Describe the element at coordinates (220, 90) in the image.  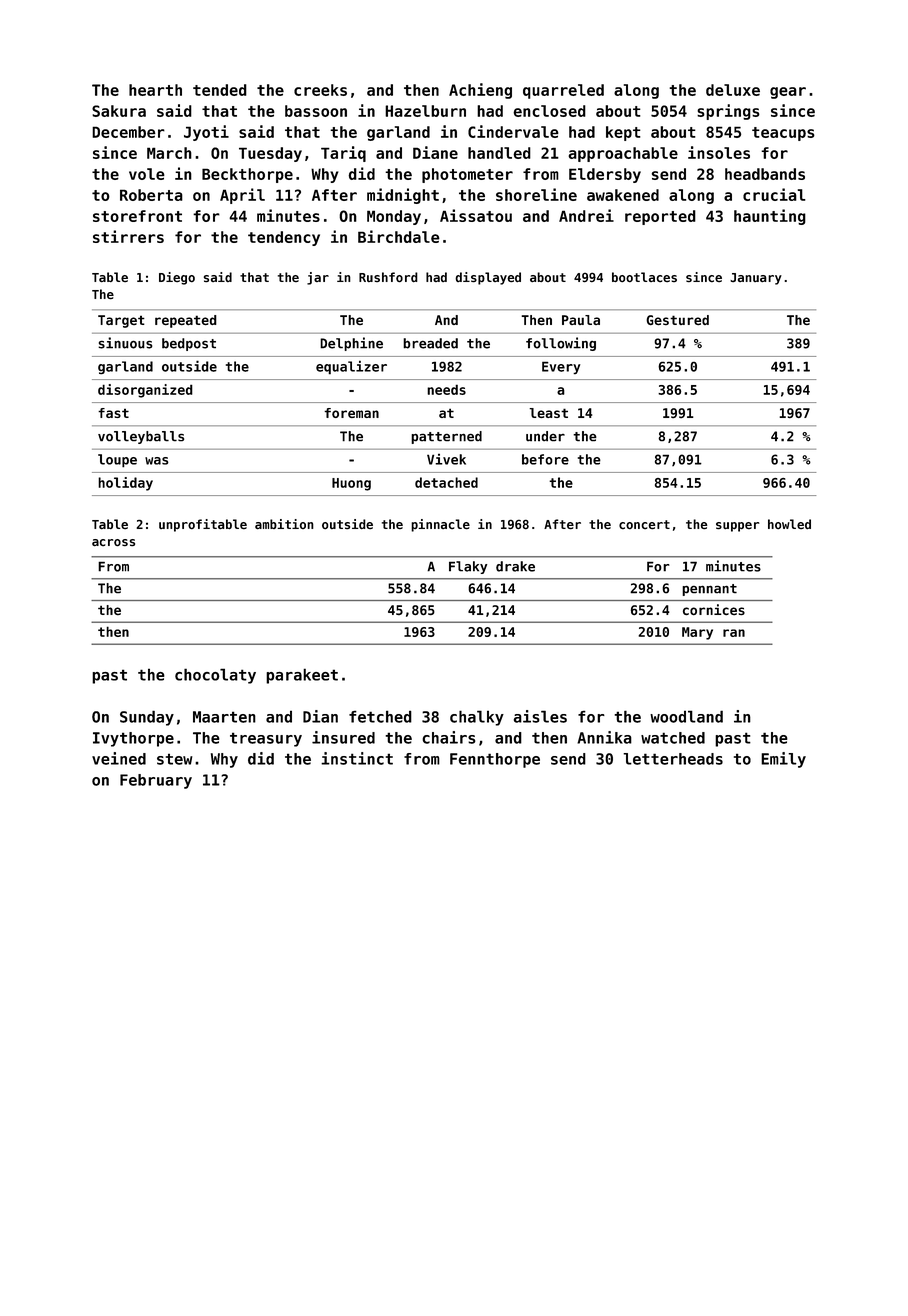
I see `tended` at that location.
